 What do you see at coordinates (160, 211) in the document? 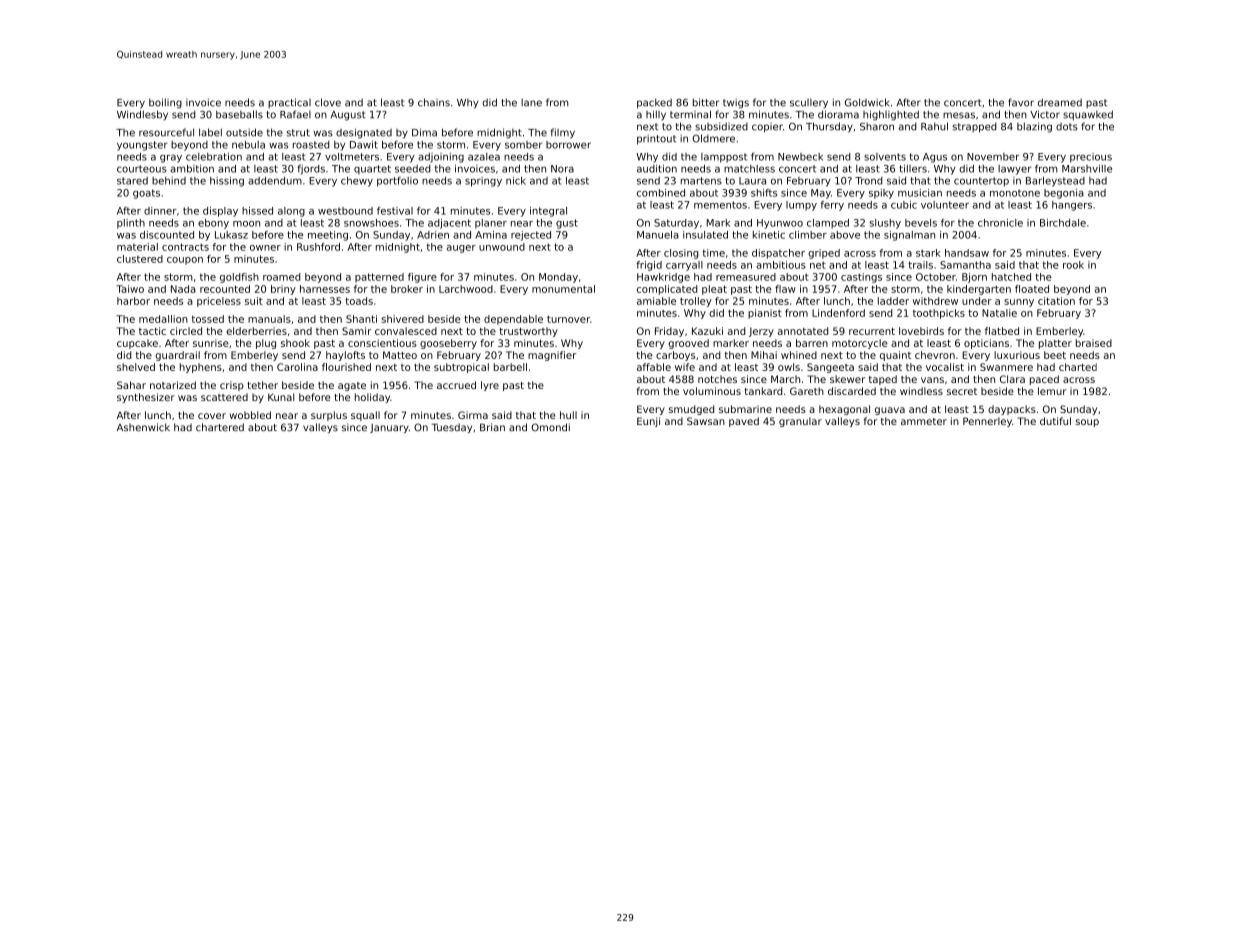
I see `dinner` at bounding box center [160, 211].
